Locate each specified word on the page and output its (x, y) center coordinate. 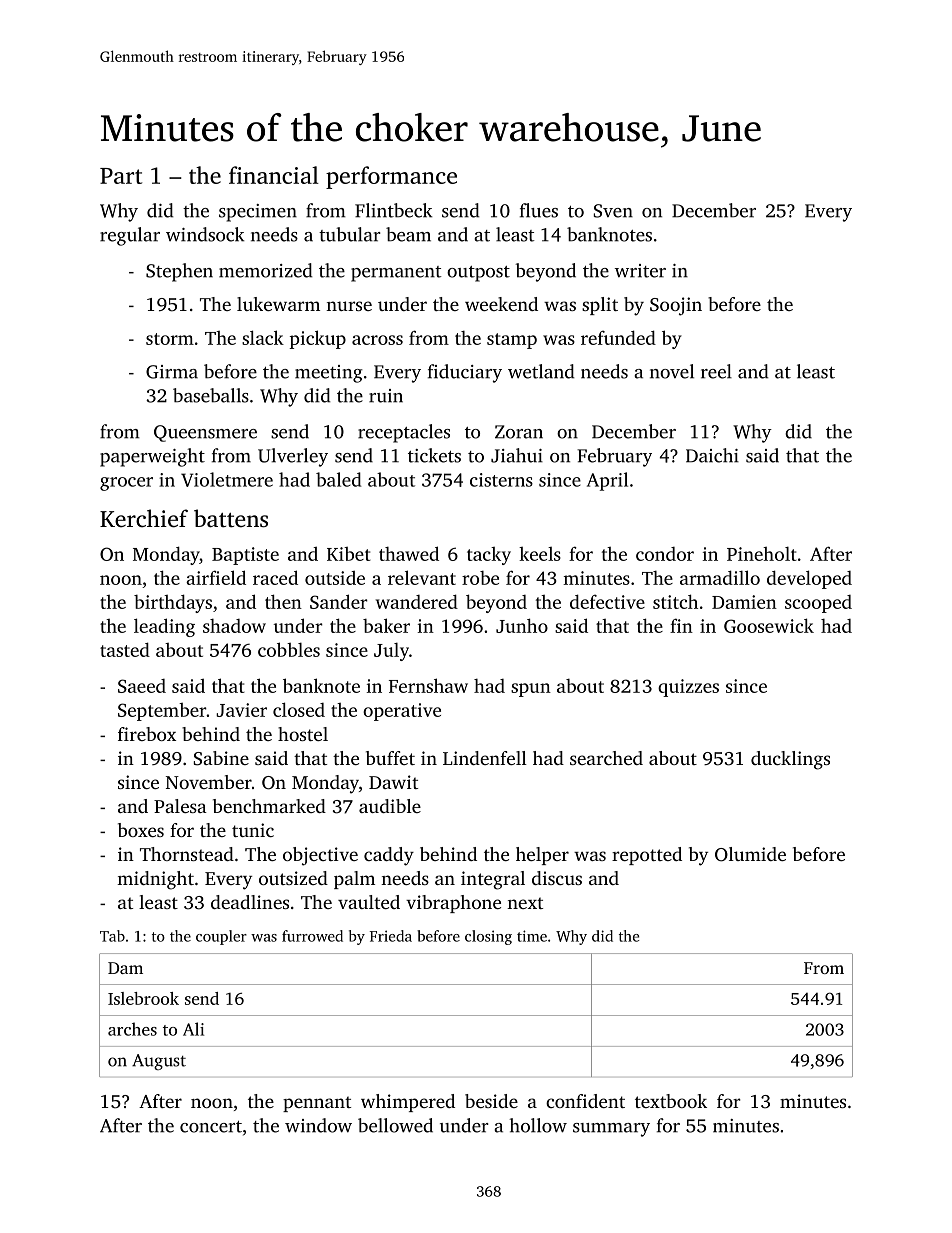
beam (408, 234)
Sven (613, 211)
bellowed (395, 1125)
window (318, 1125)
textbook (671, 1101)
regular (130, 236)
